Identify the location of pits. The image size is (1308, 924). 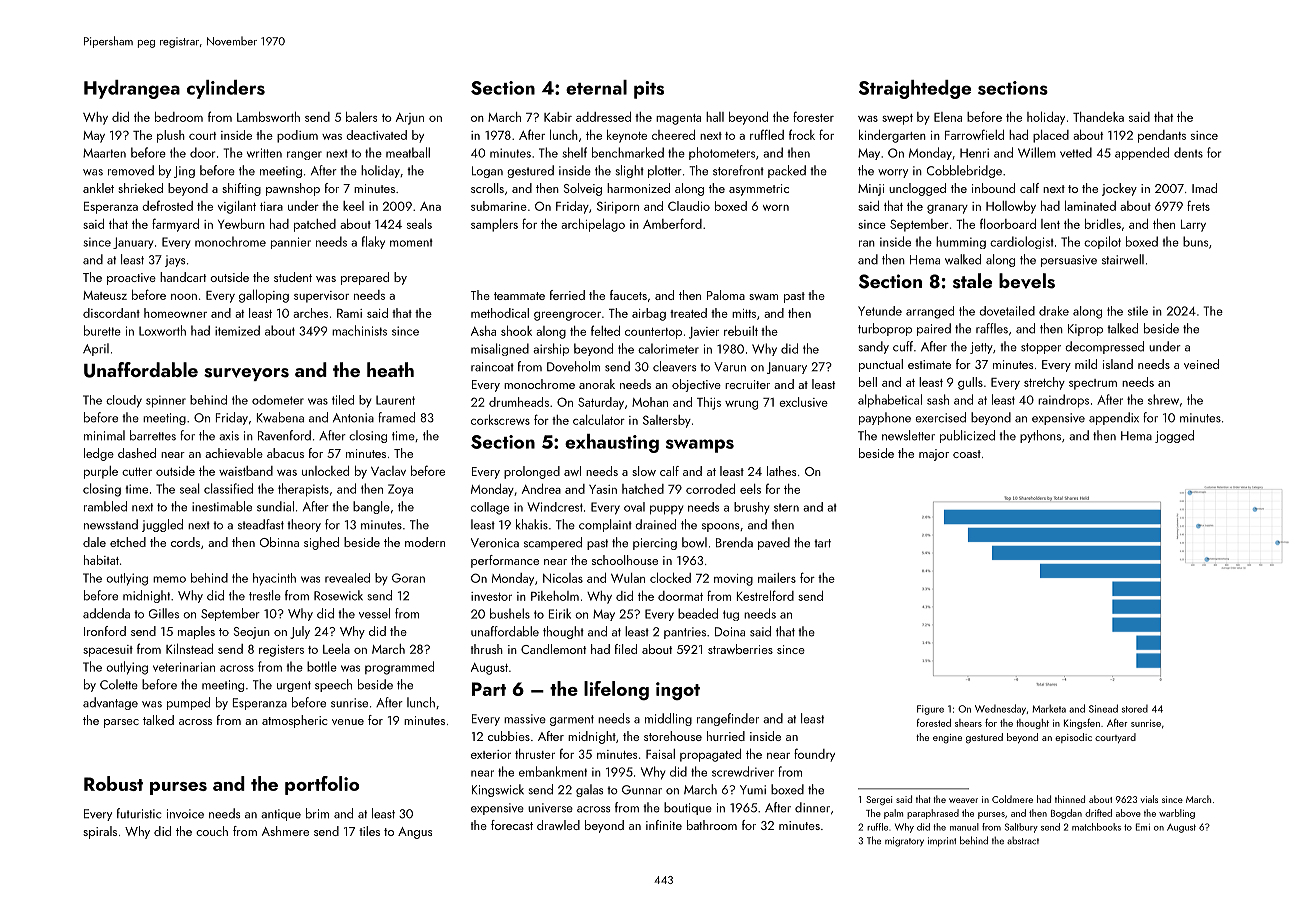
(649, 90).
